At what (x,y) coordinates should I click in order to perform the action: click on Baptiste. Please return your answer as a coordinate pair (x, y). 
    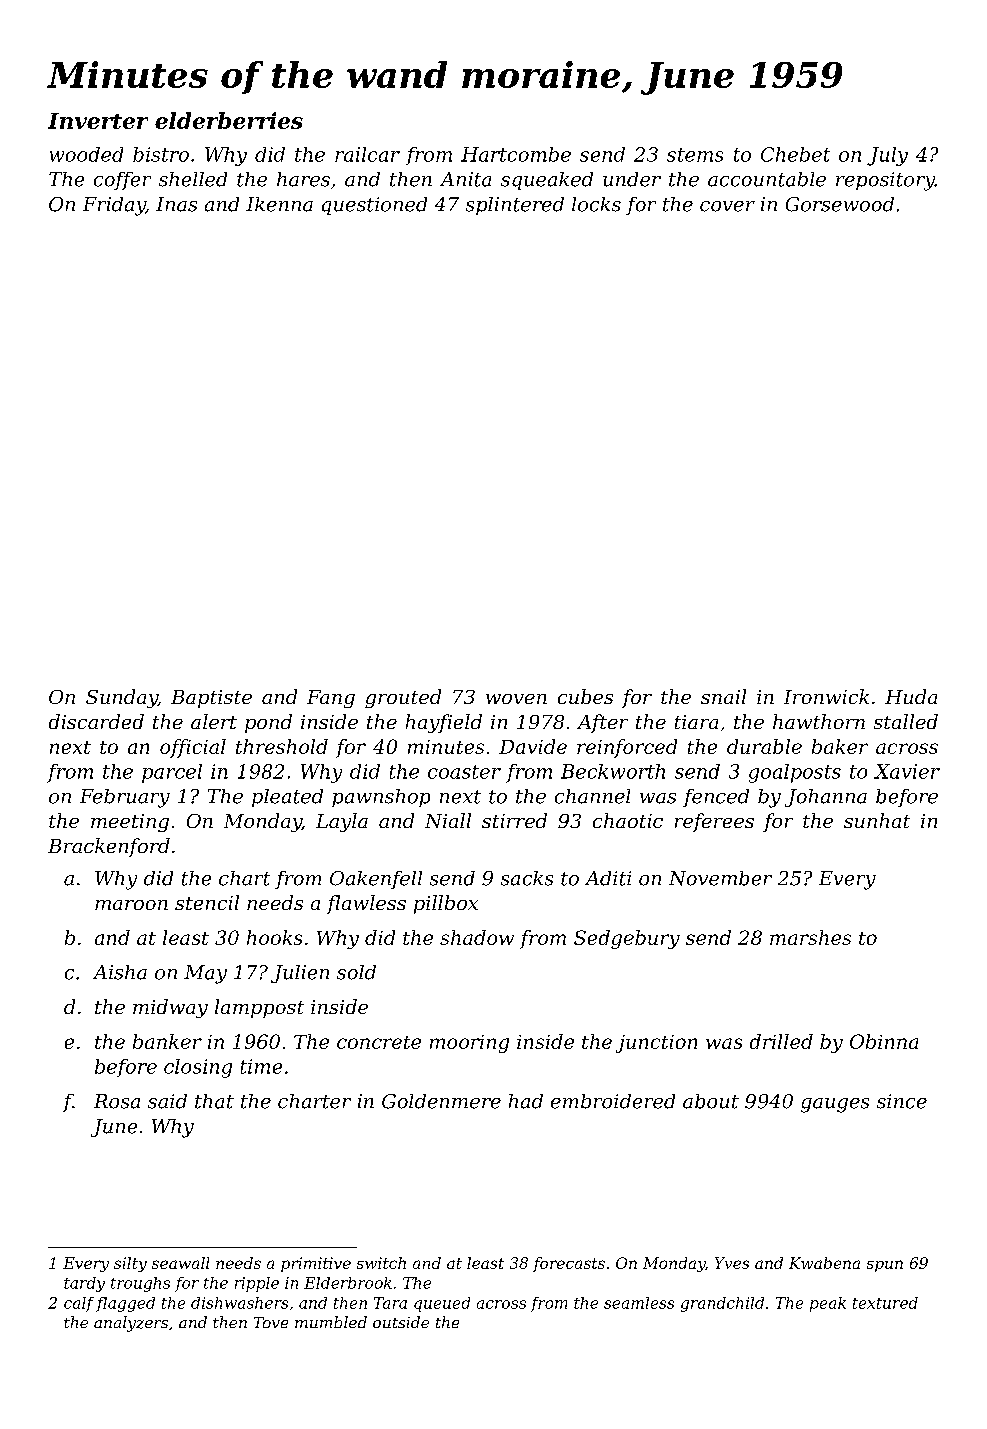
    Looking at the image, I should click on (211, 699).
